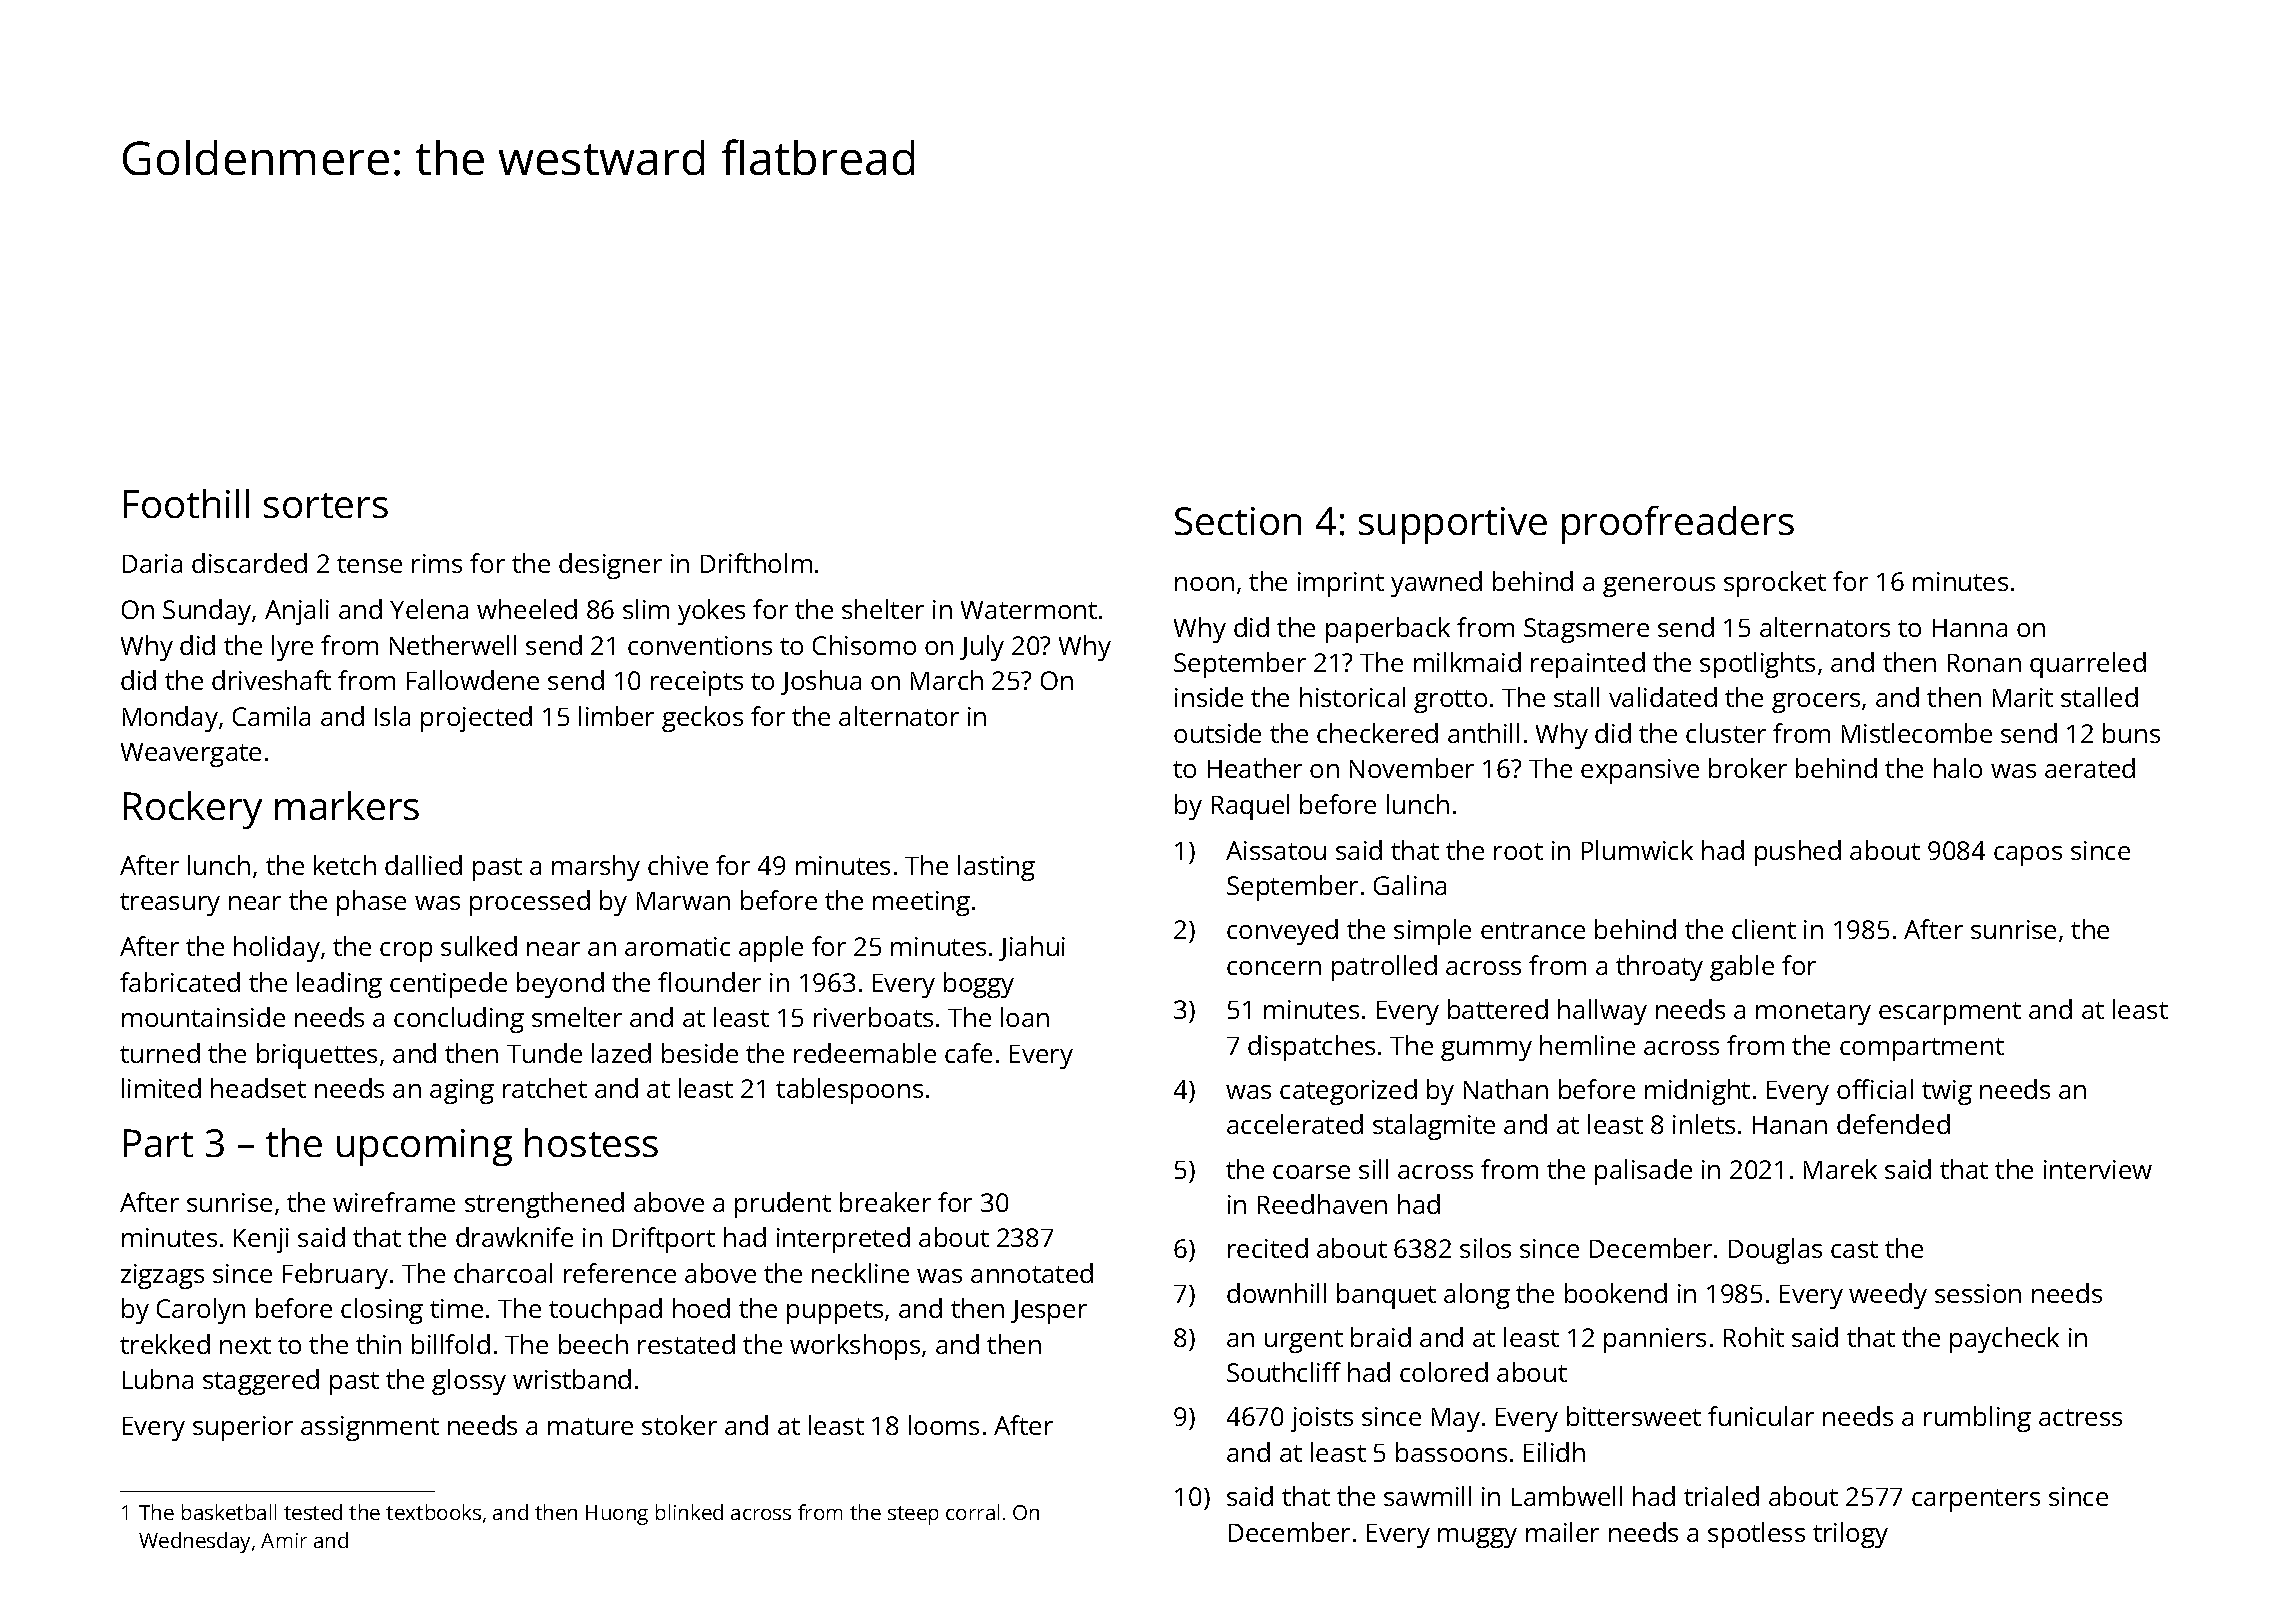 Image resolution: width=2292 pixels, height=1620 pixels. Describe the element at coordinates (1775, 1251) in the page. I see `Douglas` at that location.
